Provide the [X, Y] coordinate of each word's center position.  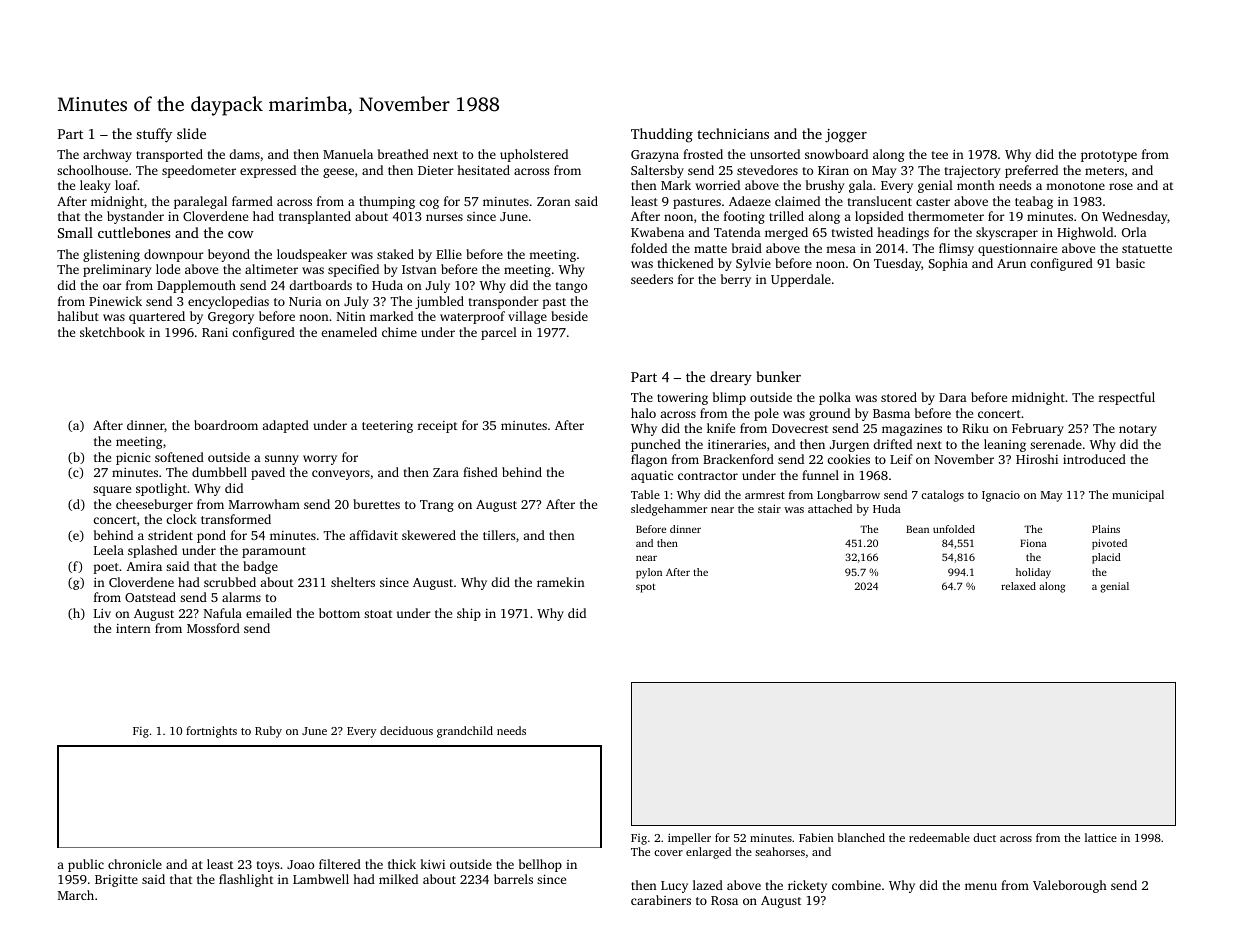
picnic [133, 459]
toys [268, 866]
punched [656, 445]
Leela [109, 550]
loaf [126, 185]
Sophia [948, 264]
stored [899, 397]
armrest [765, 495]
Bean [917, 529]
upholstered [534, 155]
